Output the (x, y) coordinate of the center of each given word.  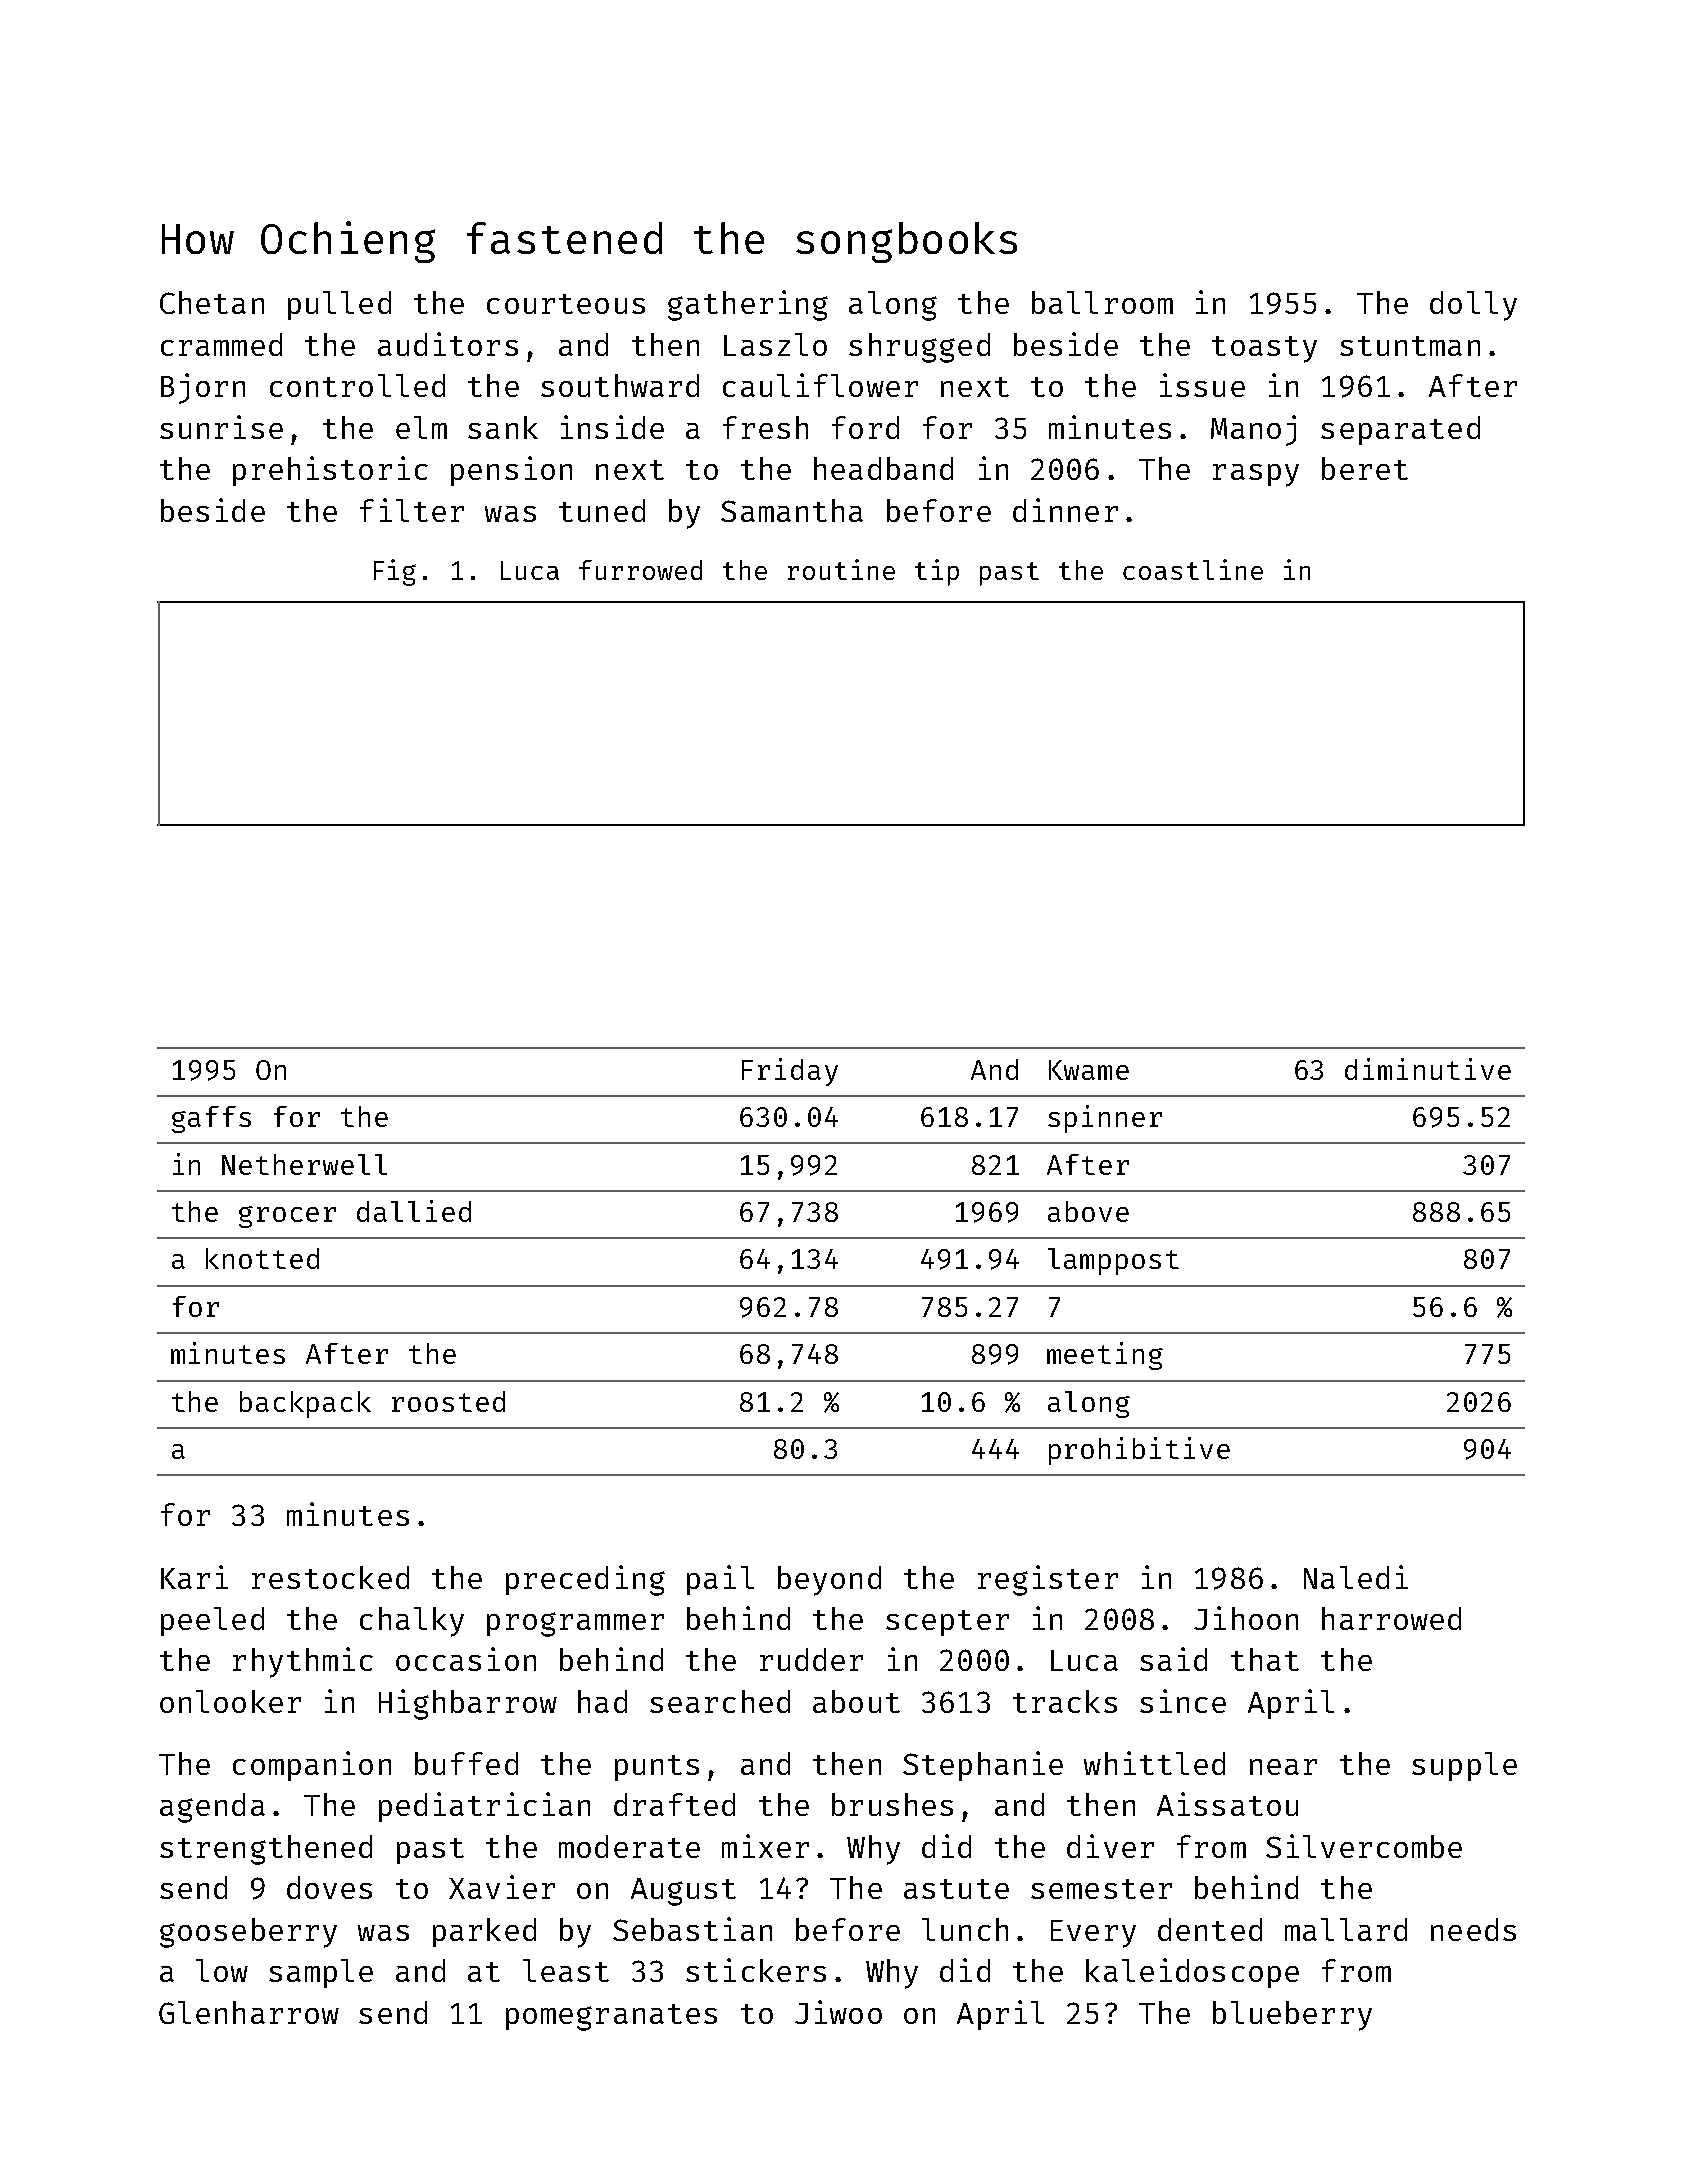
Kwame (1089, 1070)
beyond (829, 1581)
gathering (748, 305)
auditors (448, 344)
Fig (395, 572)
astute (956, 1889)
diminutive (1428, 1069)
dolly (1473, 306)
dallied (414, 1211)
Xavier (502, 1887)
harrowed (1391, 1618)
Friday (790, 1072)
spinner (1105, 1119)
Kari (194, 1577)
